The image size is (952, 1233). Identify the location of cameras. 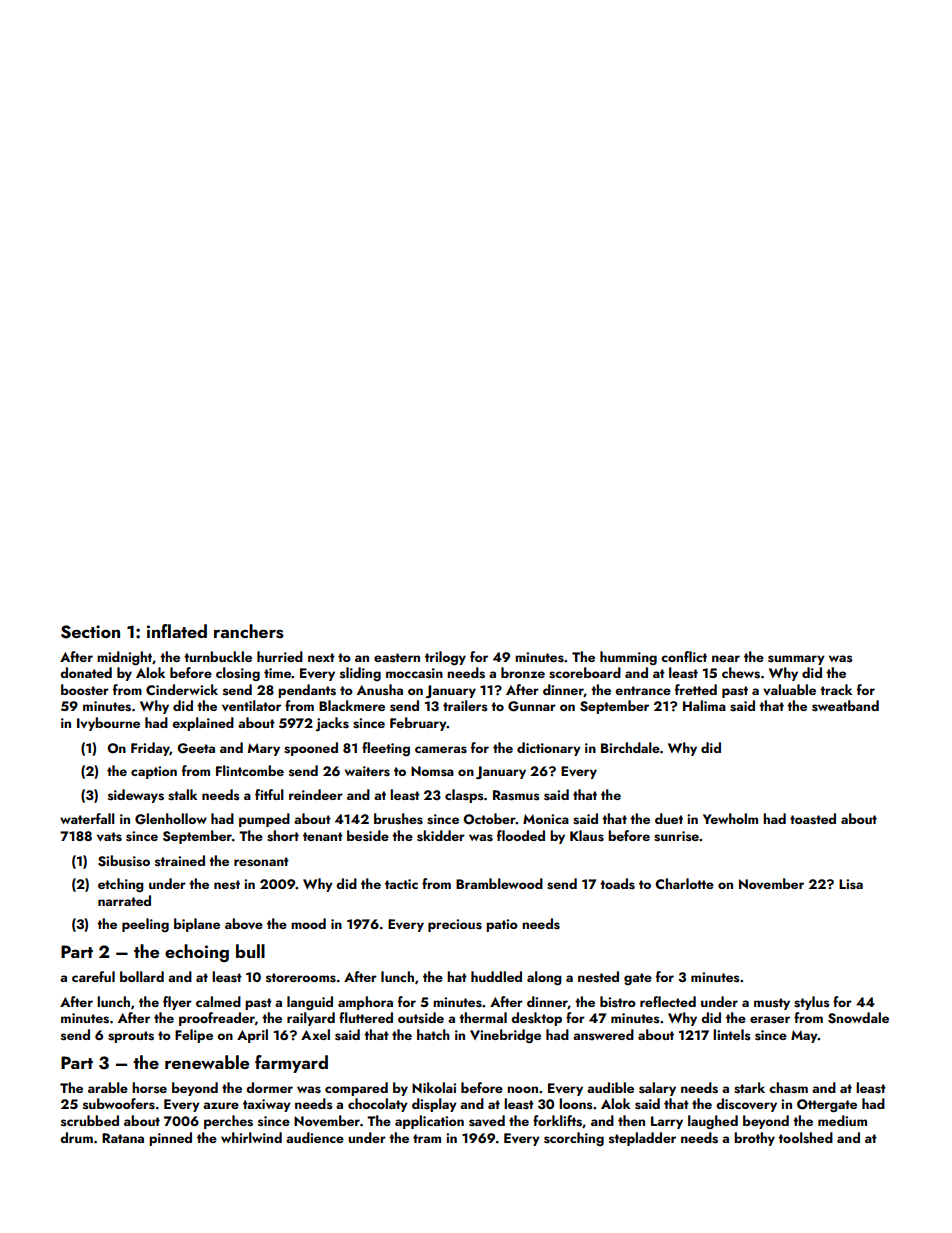
(441, 750).
